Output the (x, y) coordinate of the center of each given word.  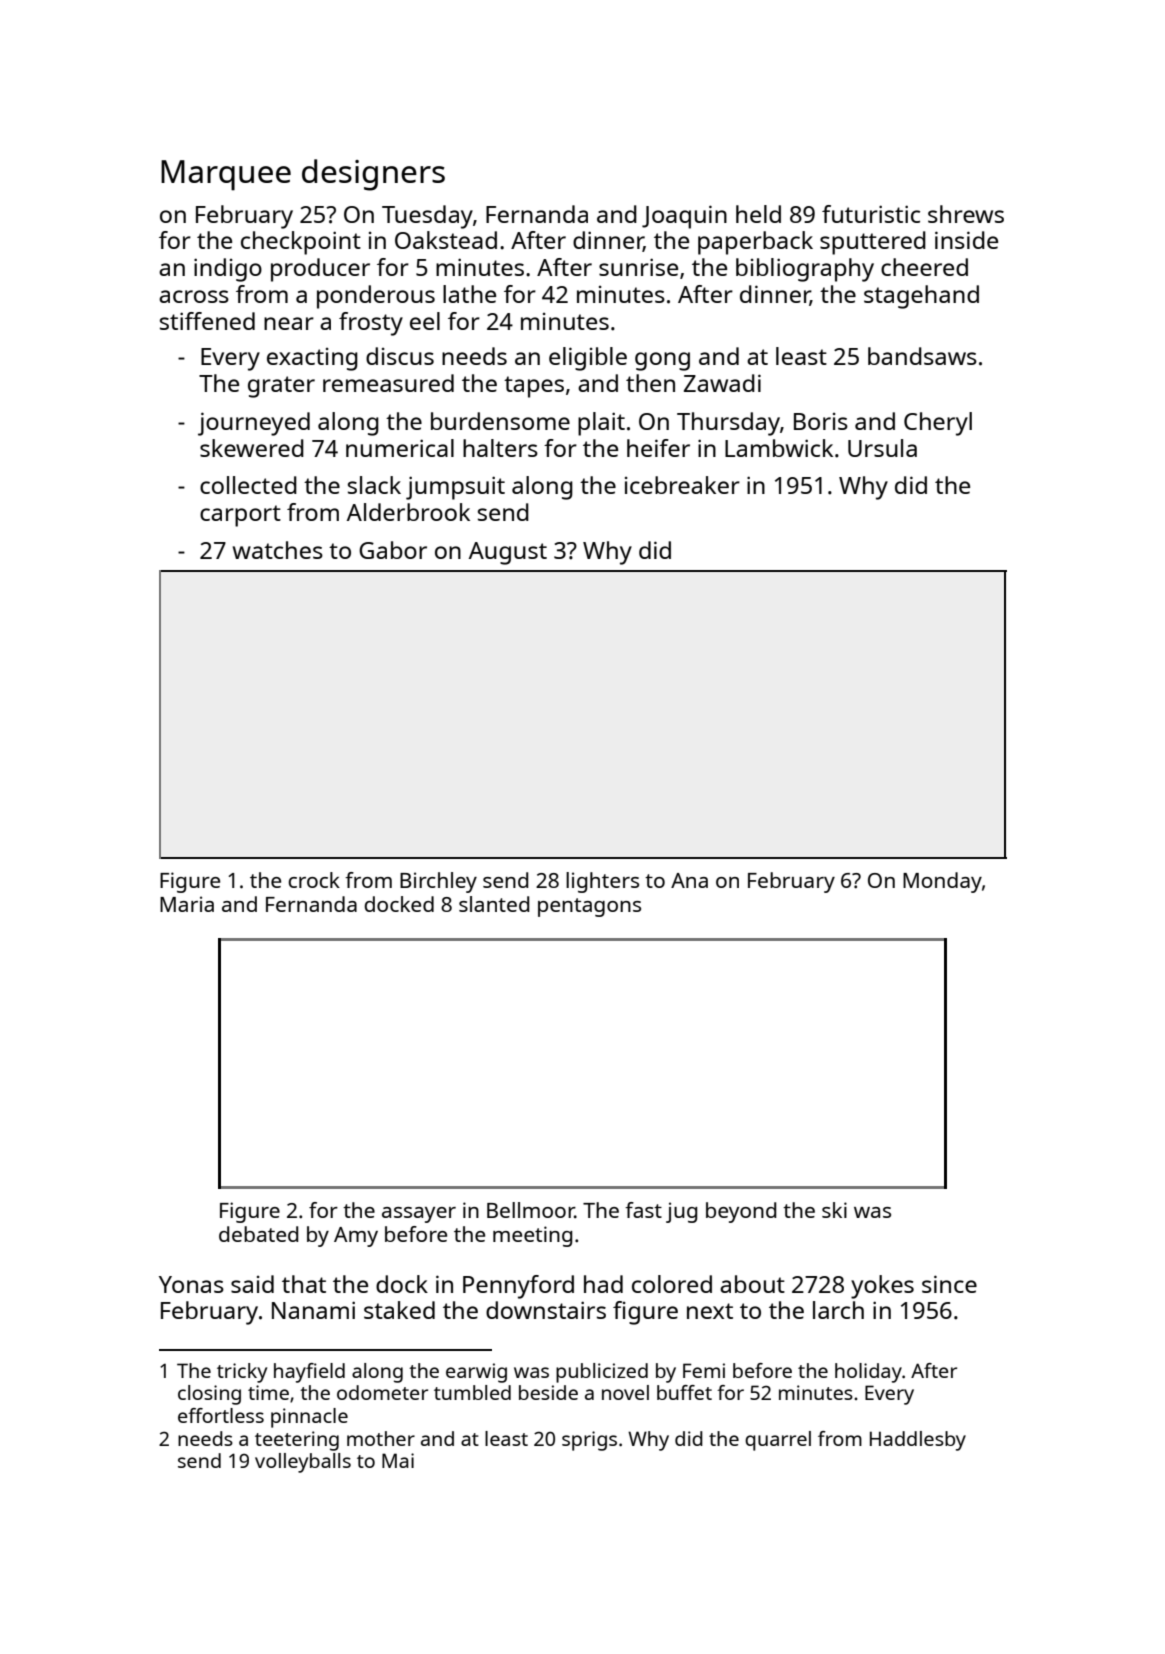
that (304, 1284)
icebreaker (682, 485)
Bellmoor (531, 1210)
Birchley (438, 882)
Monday (942, 882)
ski (834, 1210)
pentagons (589, 907)
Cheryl (938, 424)
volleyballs (303, 1463)
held (758, 214)
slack (374, 485)
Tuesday (427, 217)
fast (643, 1210)
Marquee (226, 175)
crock (314, 880)
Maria (187, 904)
